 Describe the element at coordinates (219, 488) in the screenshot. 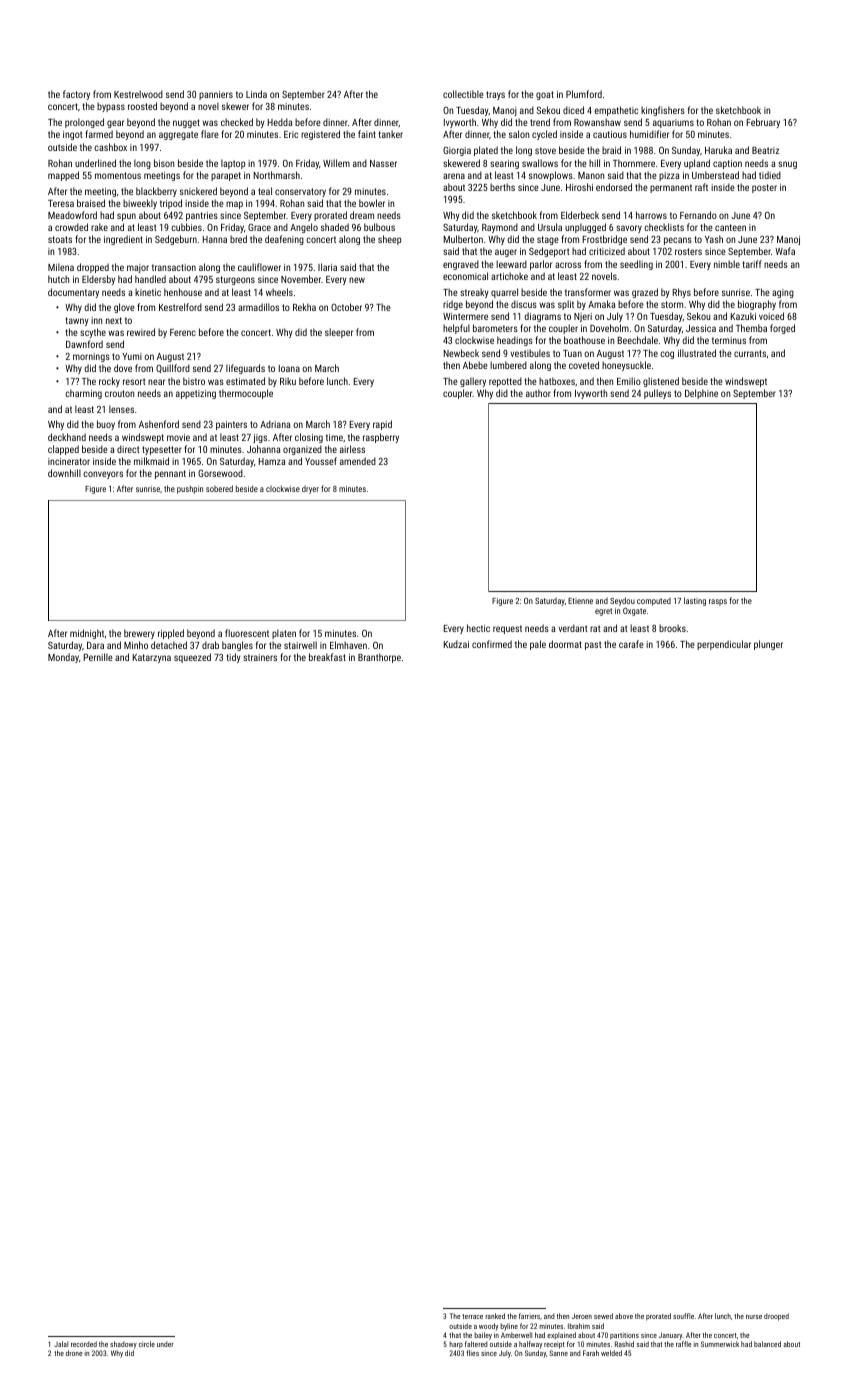

I see `sobered` at that location.
